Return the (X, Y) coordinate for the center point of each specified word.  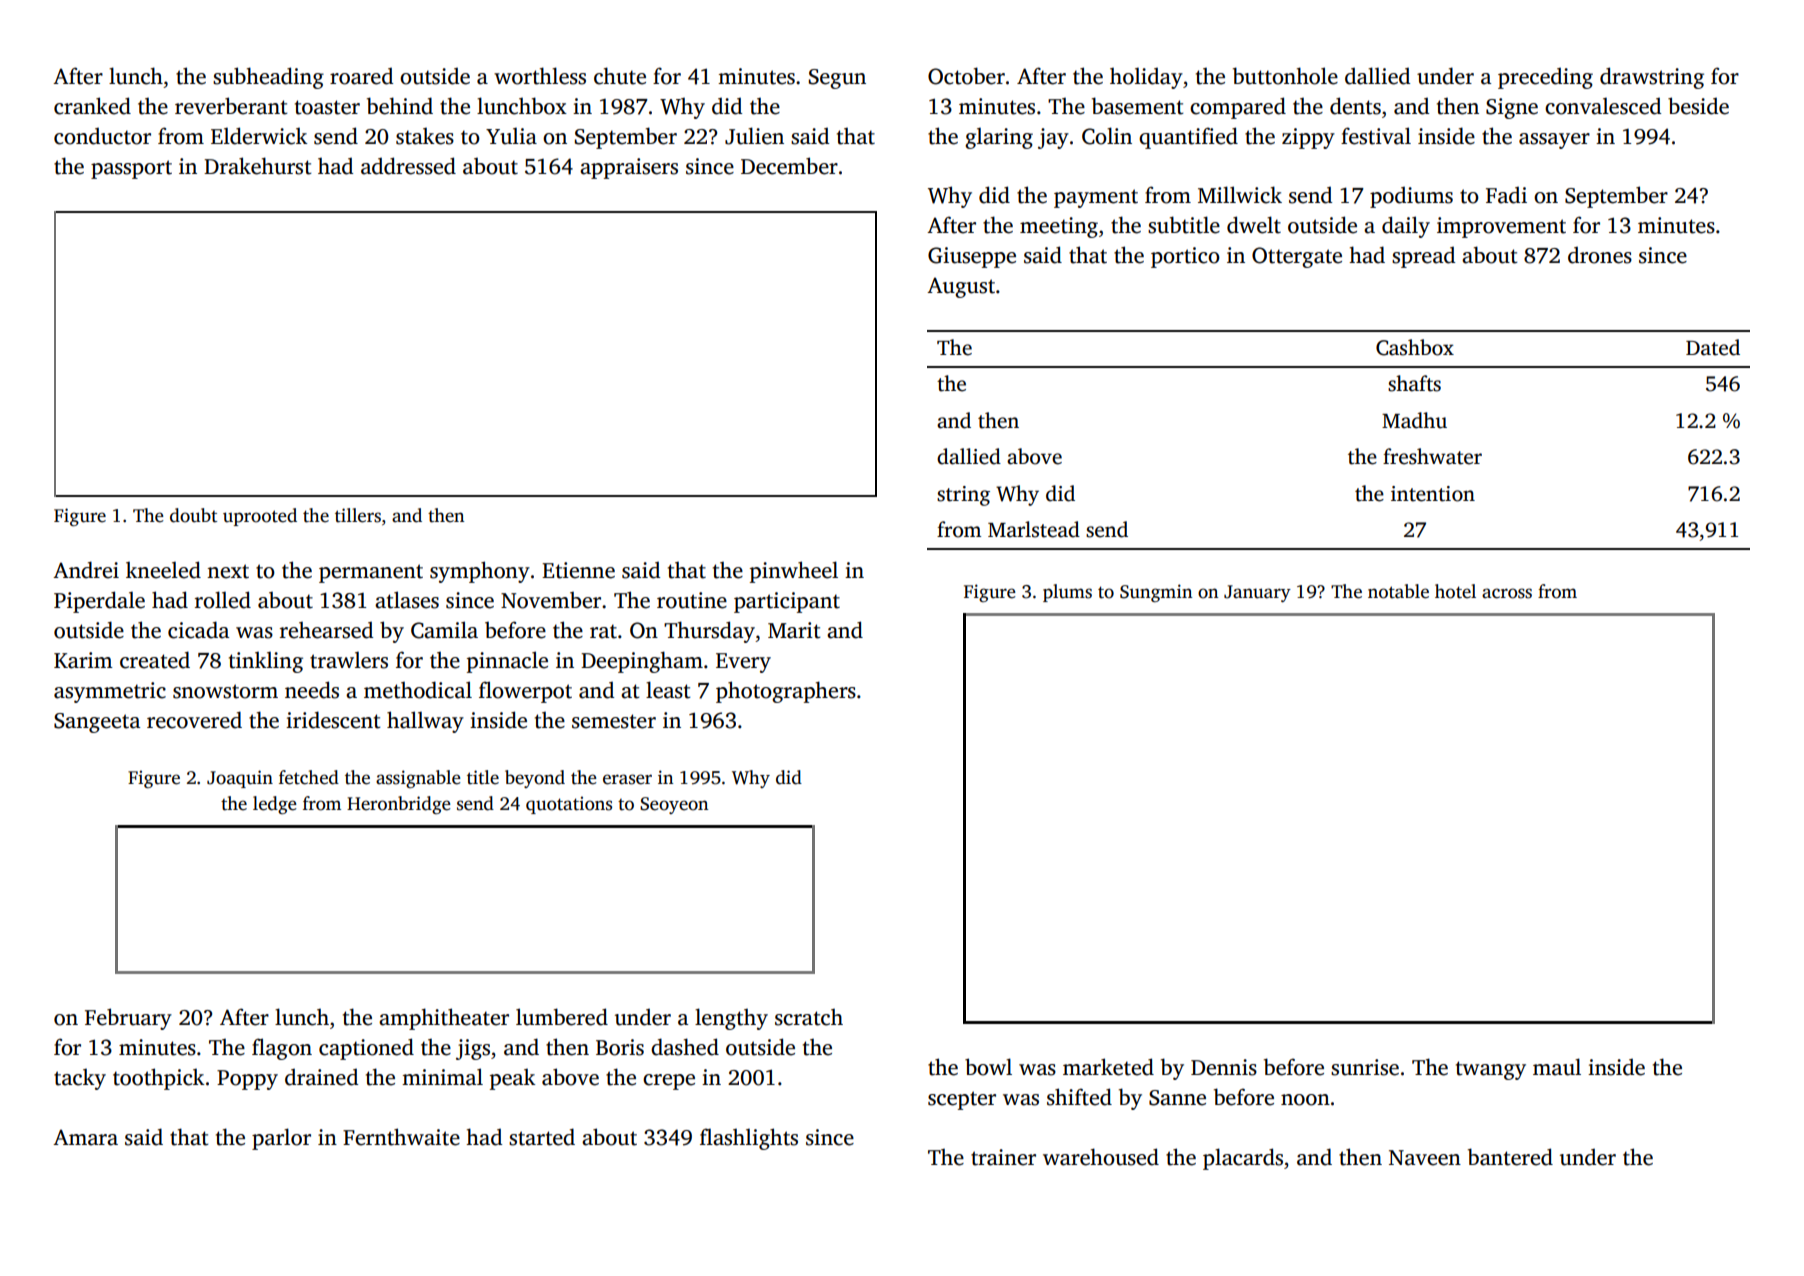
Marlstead (1034, 529)
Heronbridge (399, 805)
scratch (809, 1017)
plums (1067, 593)
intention (1433, 494)
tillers (358, 515)
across (1507, 593)
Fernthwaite (401, 1137)
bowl (988, 1067)
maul (1557, 1067)
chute (620, 76)
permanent (371, 573)
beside (1698, 106)
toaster (327, 107)
